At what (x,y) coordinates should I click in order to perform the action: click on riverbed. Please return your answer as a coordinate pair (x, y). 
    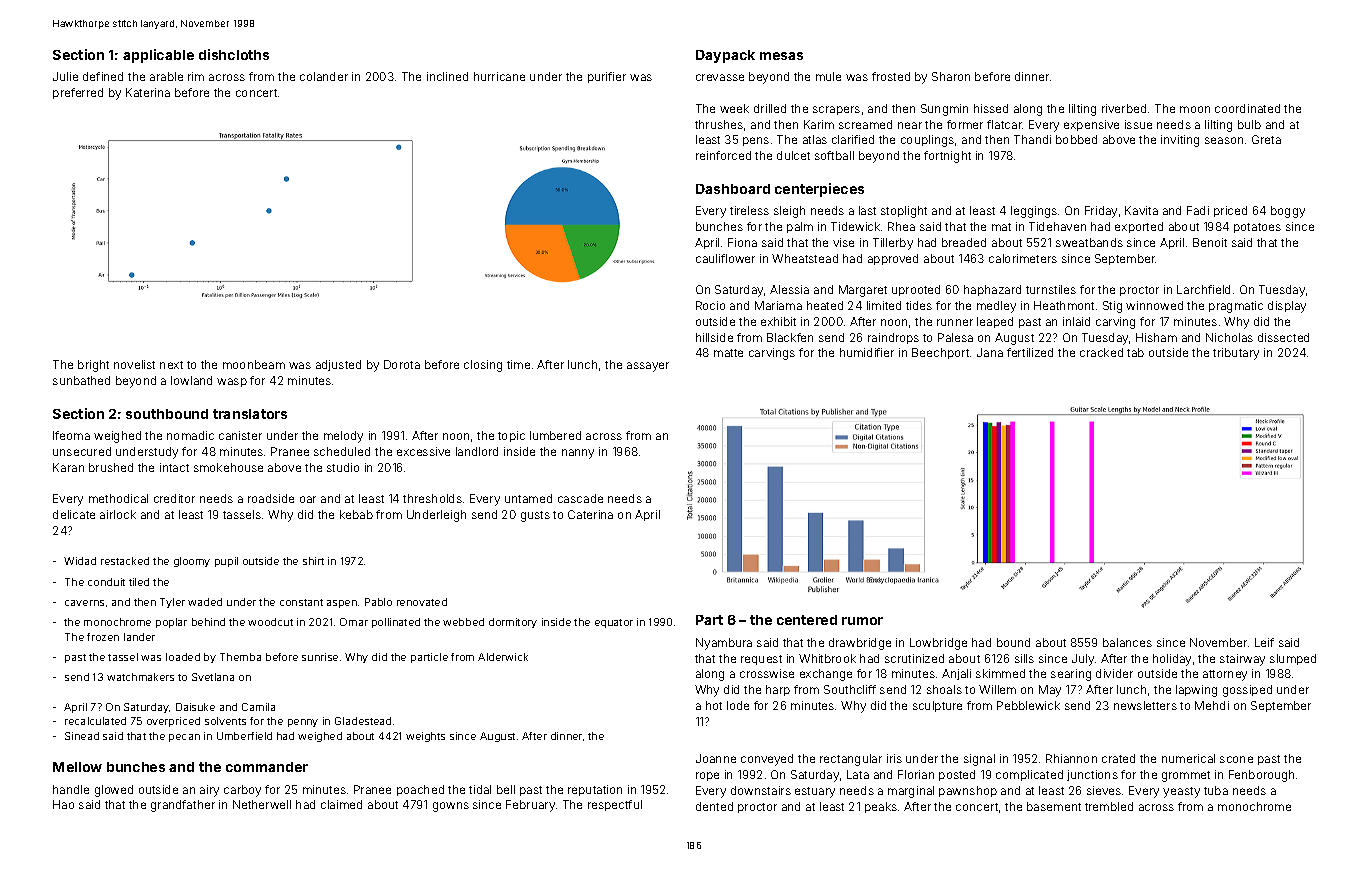
    Looking at the image, I should click on (1124, 108).
